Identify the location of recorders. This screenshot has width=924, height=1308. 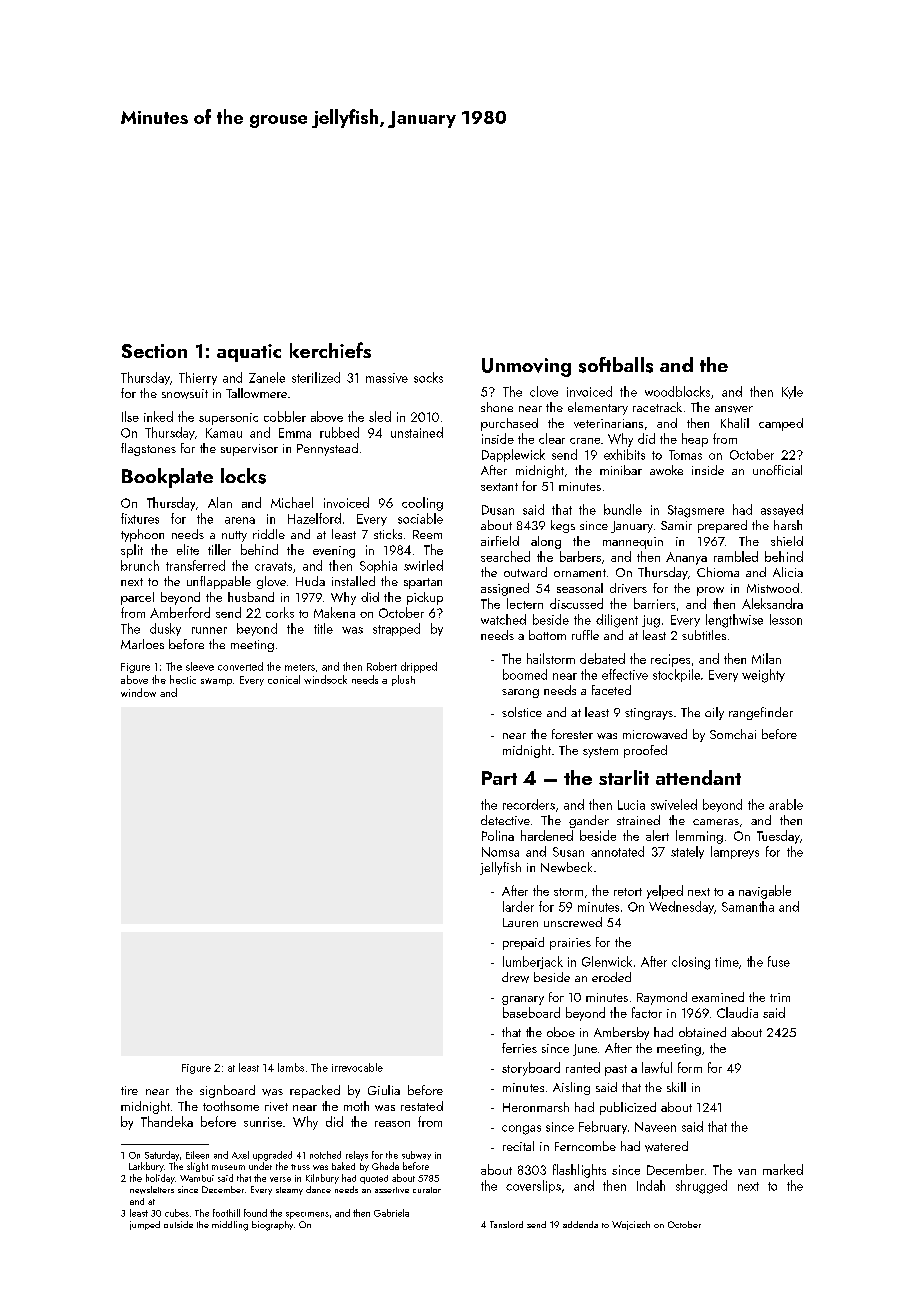
(529, 804).
